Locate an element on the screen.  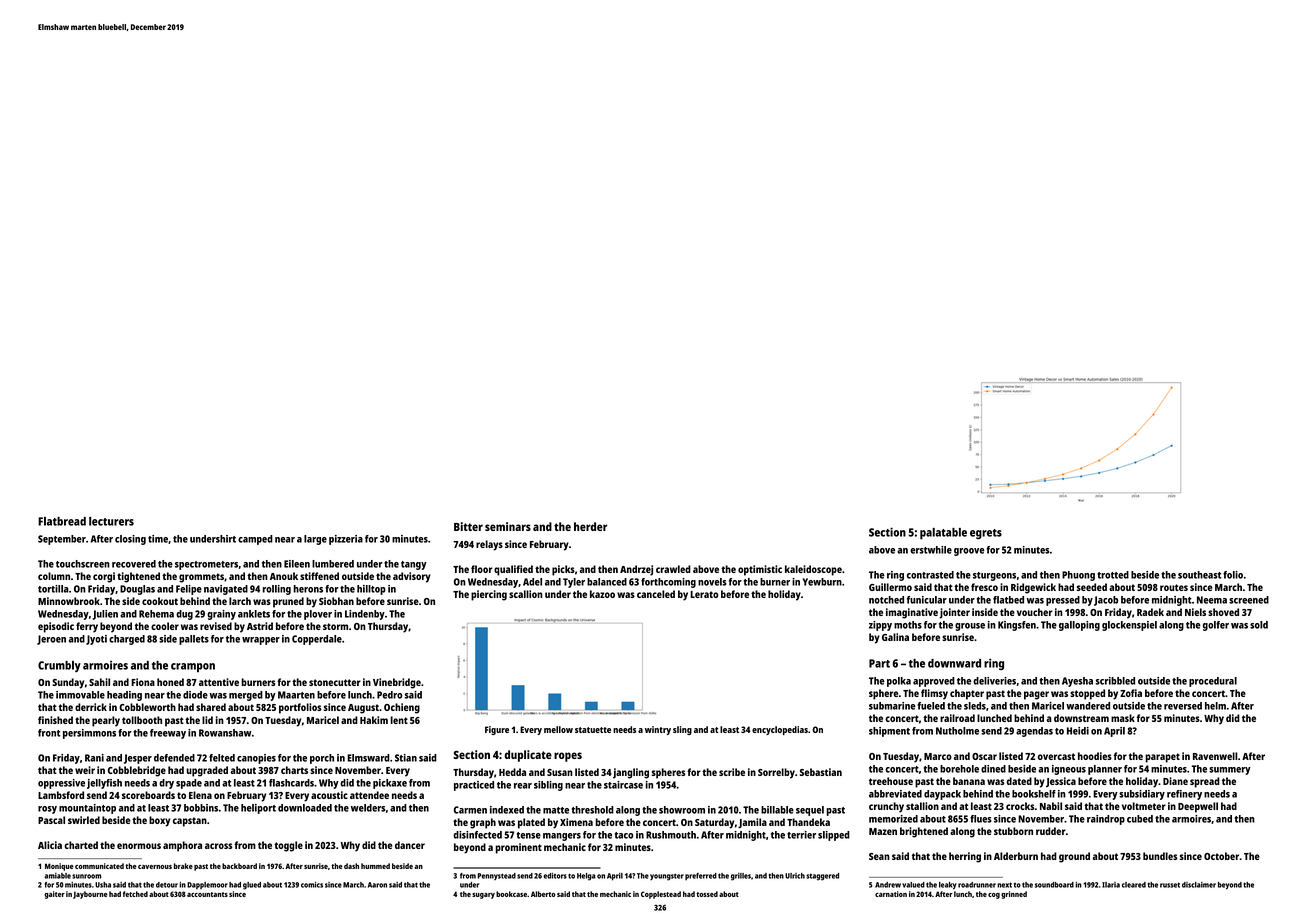
fetched is located at coordinates (135, 894).
